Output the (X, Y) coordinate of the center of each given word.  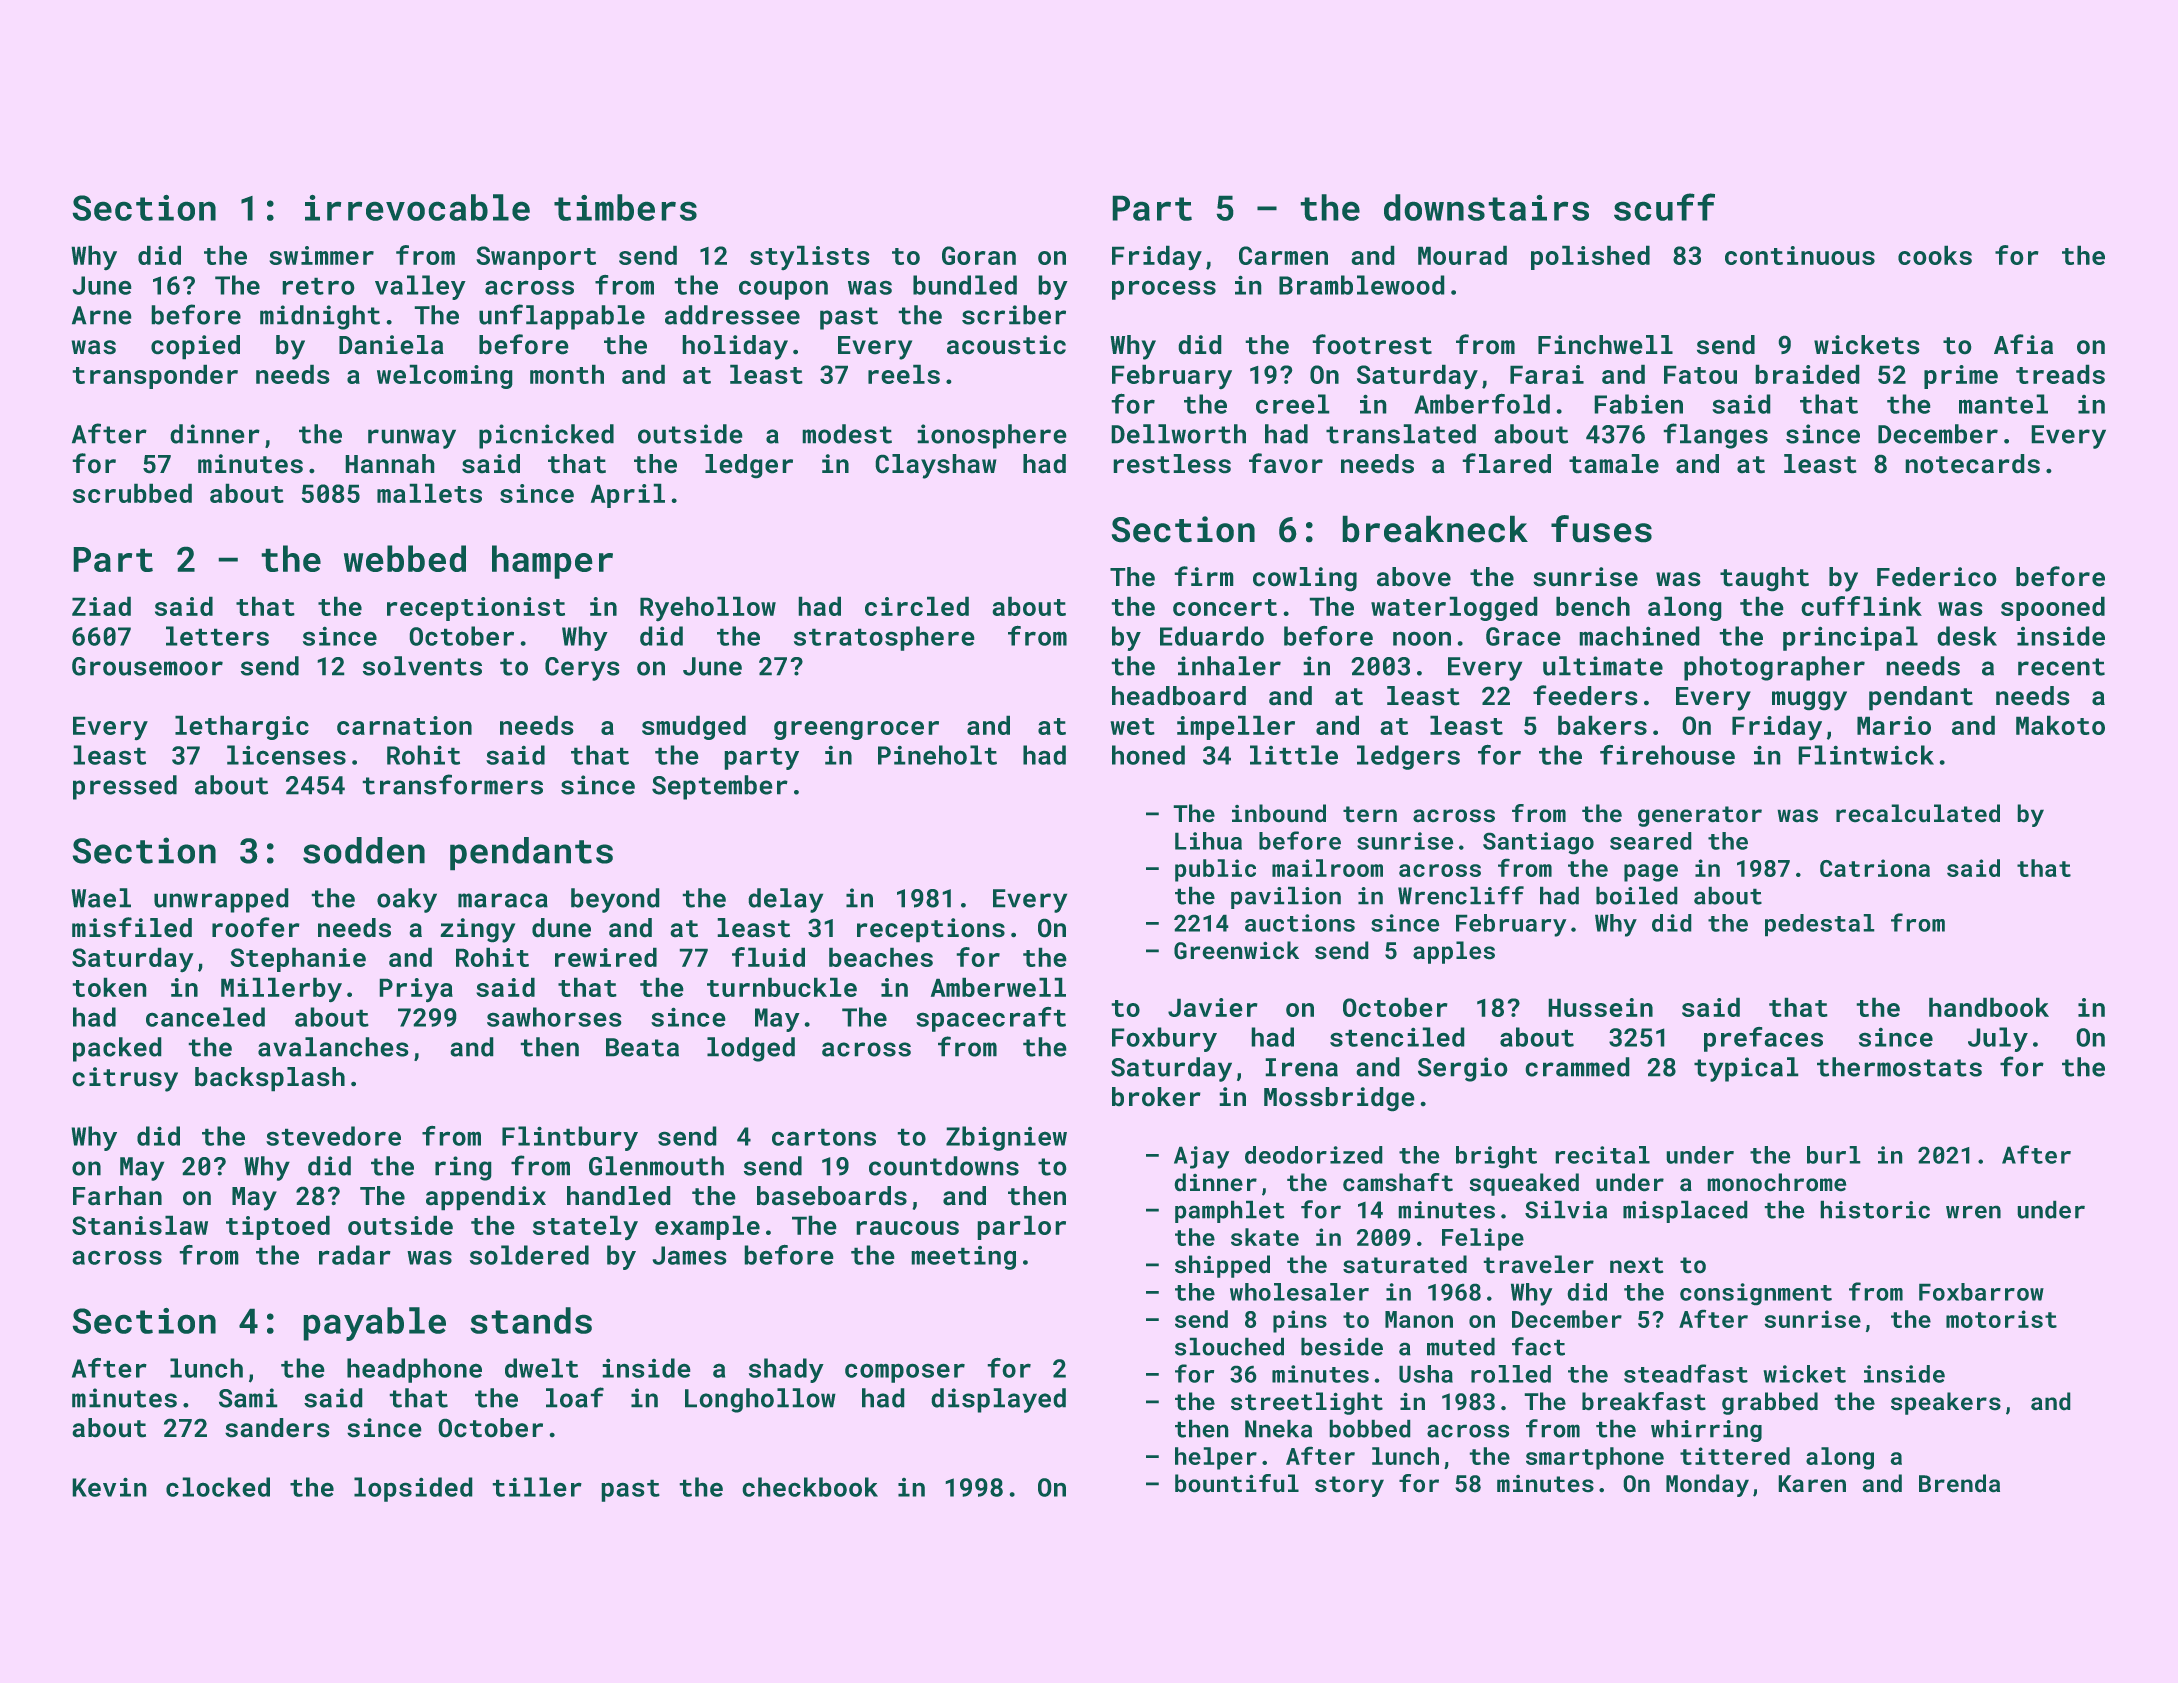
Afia (2023, 344)
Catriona (1875, 868)
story (1349, 1486)
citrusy (125, 1079)
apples (1454, 952)
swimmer (321, 255)
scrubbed (132, 493)
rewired (606, 957)
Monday (1707, 1485)
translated (1401, 434)
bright (1496, 1157)
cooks (1935, 255)
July (1998, 1039)
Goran (979, 255)
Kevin (109, 1487)
